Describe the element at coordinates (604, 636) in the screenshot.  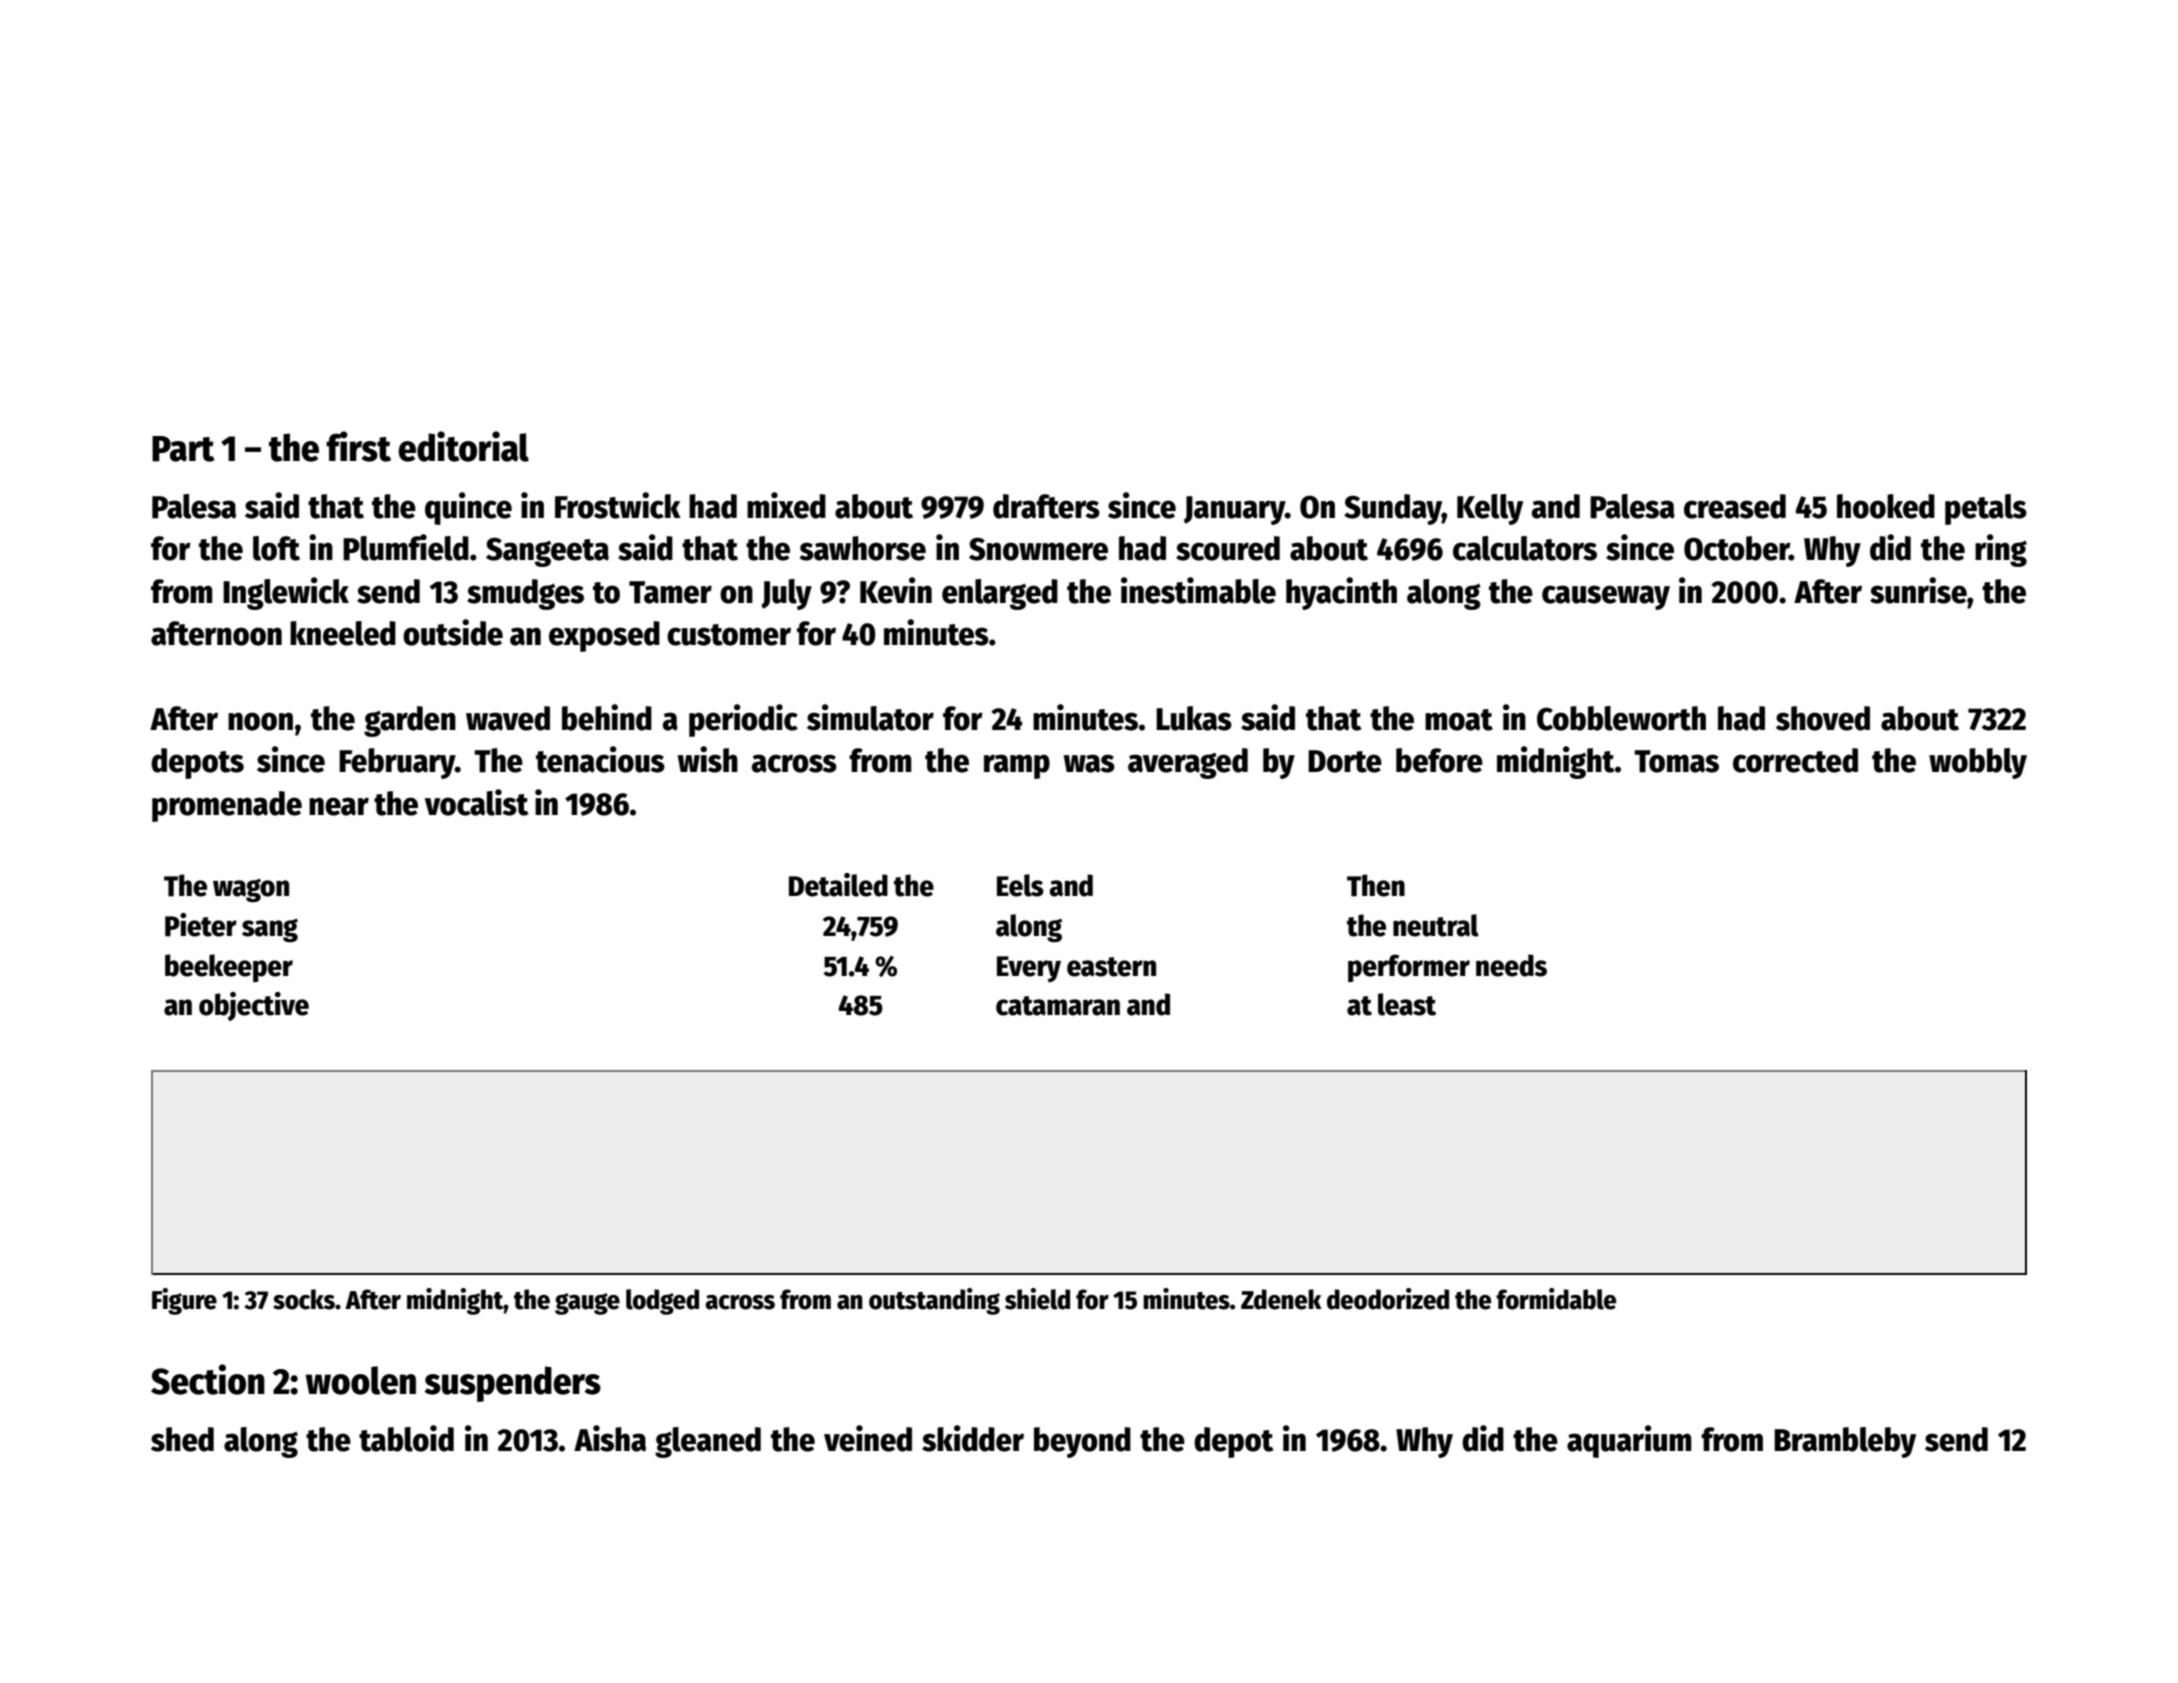
I see `exposed` at that location.
